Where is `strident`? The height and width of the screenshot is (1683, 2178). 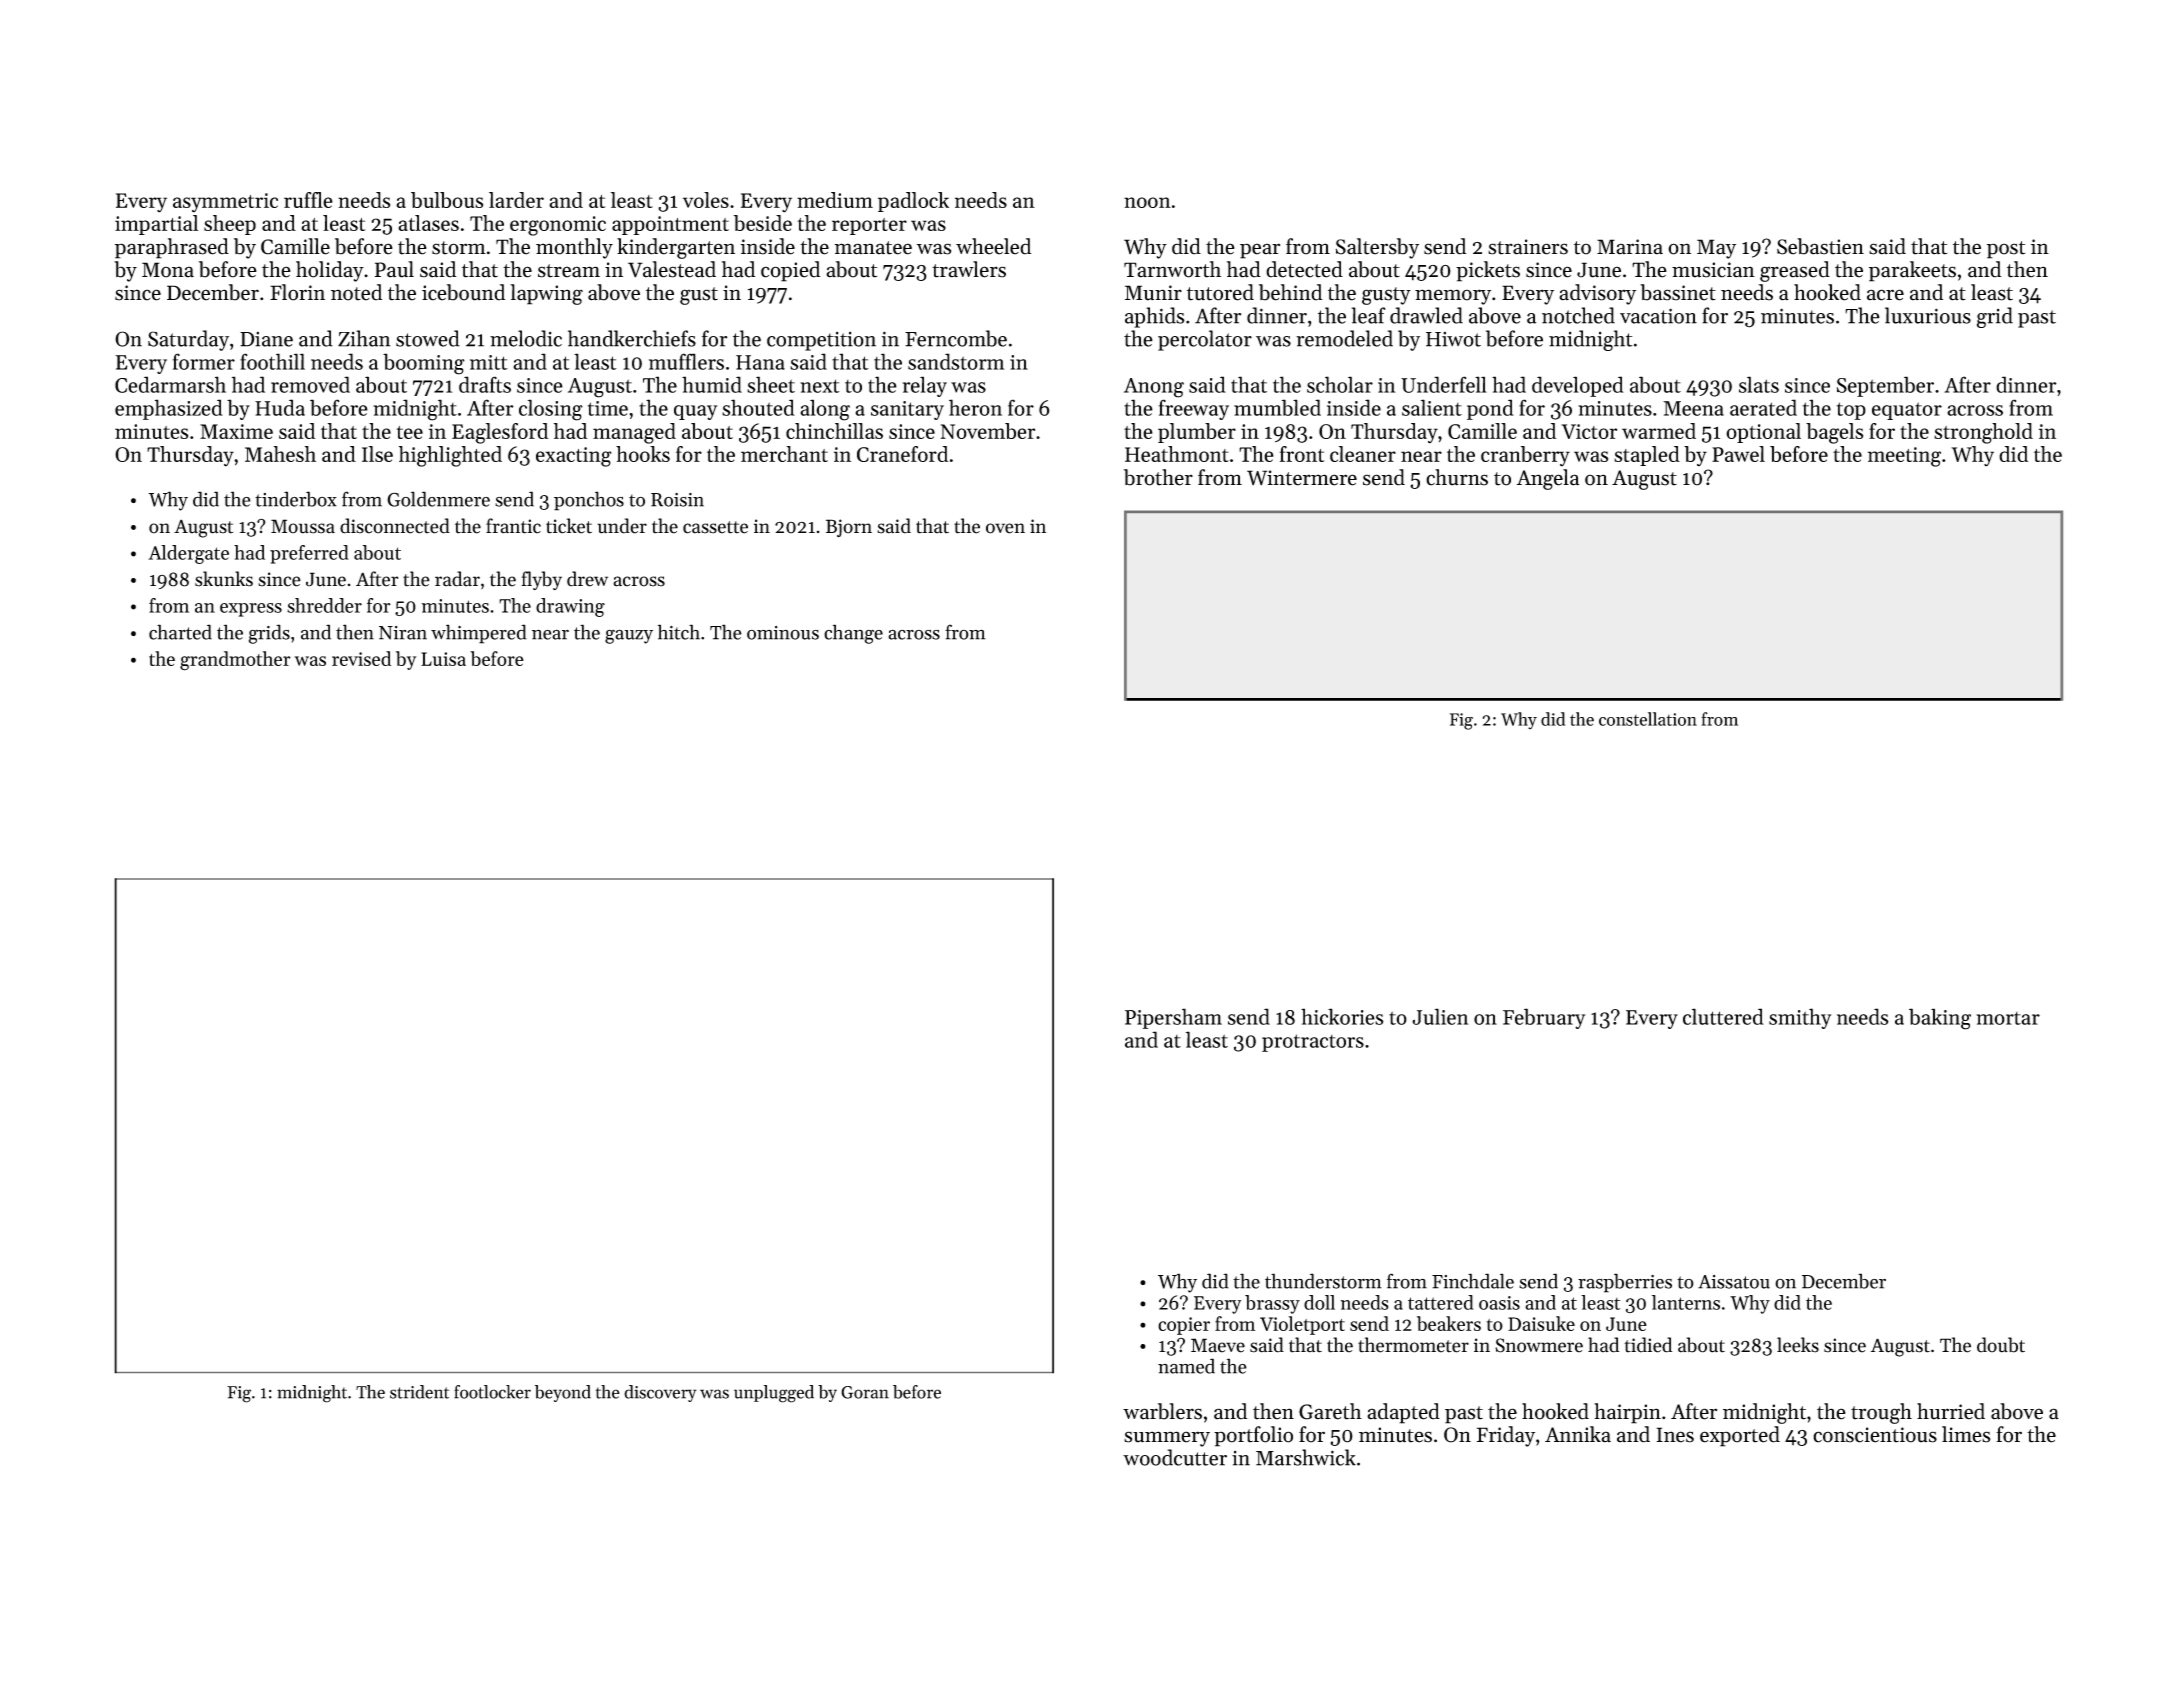
strident is located at coordinates (419, 1392).
